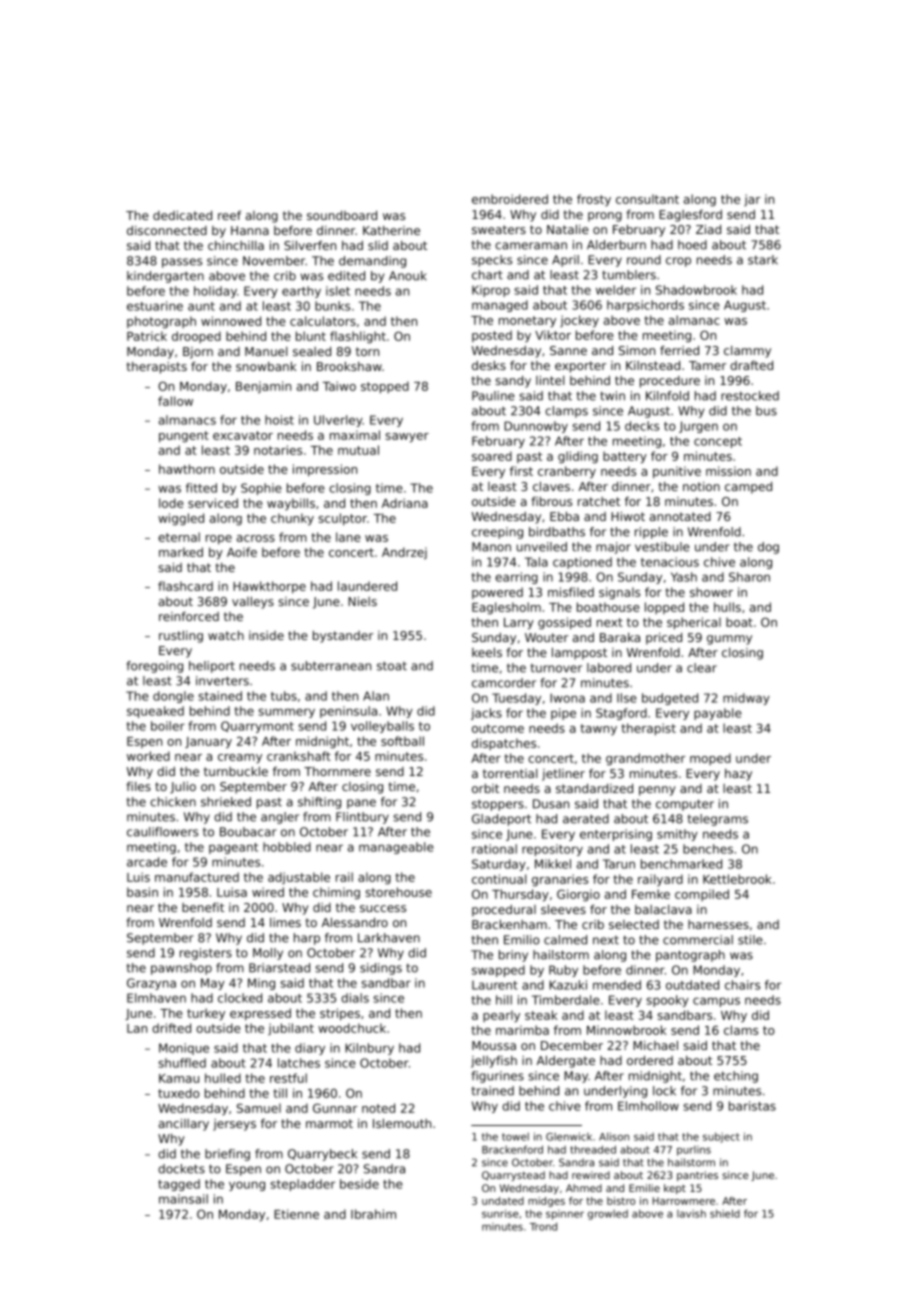  What do you see at coordinates (355, 435) in the image?
I see `maximal` at bounding box center [355, 435].
